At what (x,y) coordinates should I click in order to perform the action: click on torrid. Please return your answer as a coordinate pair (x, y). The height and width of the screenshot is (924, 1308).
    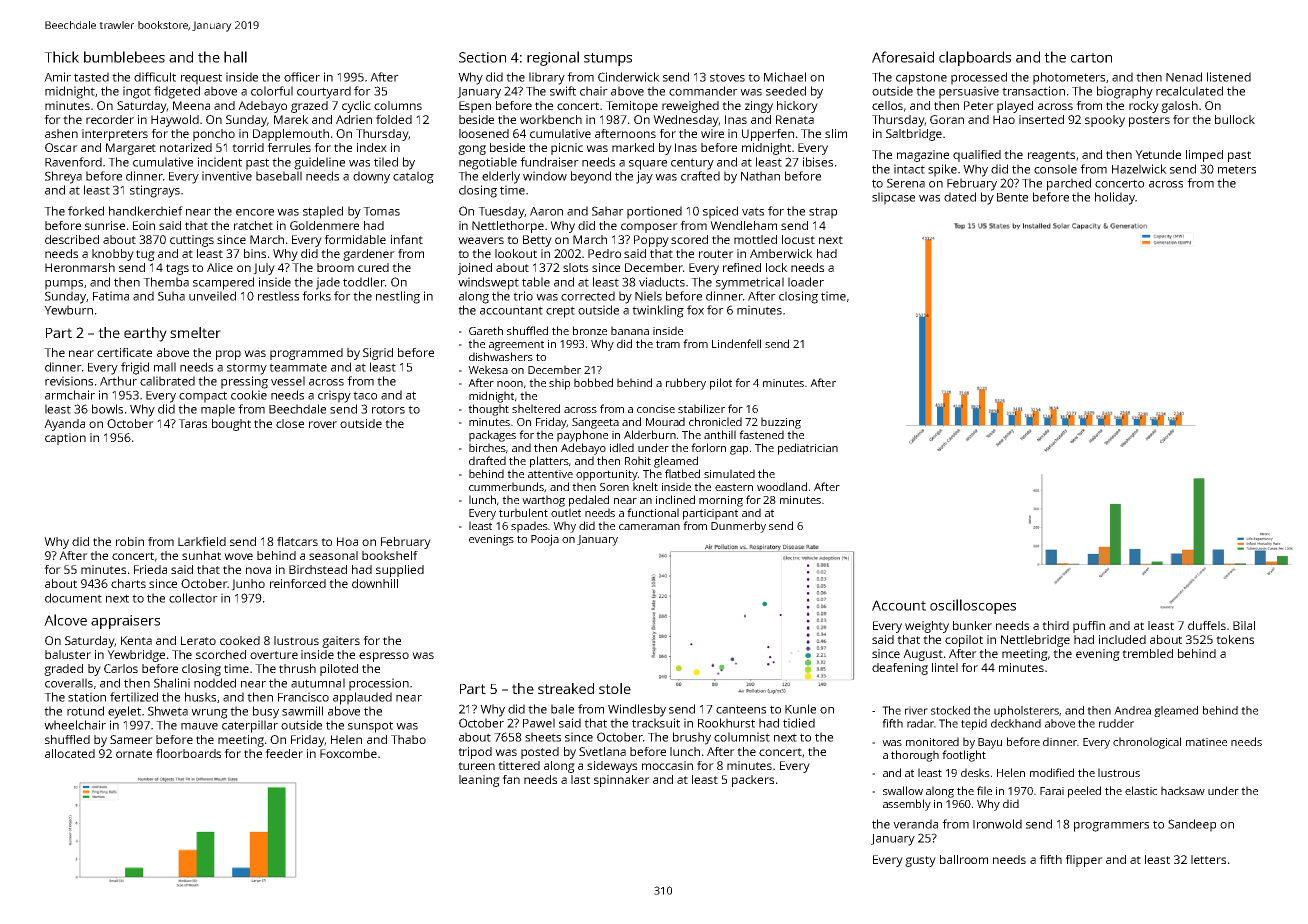
    Looking at the image, I should click on (248, 147).
